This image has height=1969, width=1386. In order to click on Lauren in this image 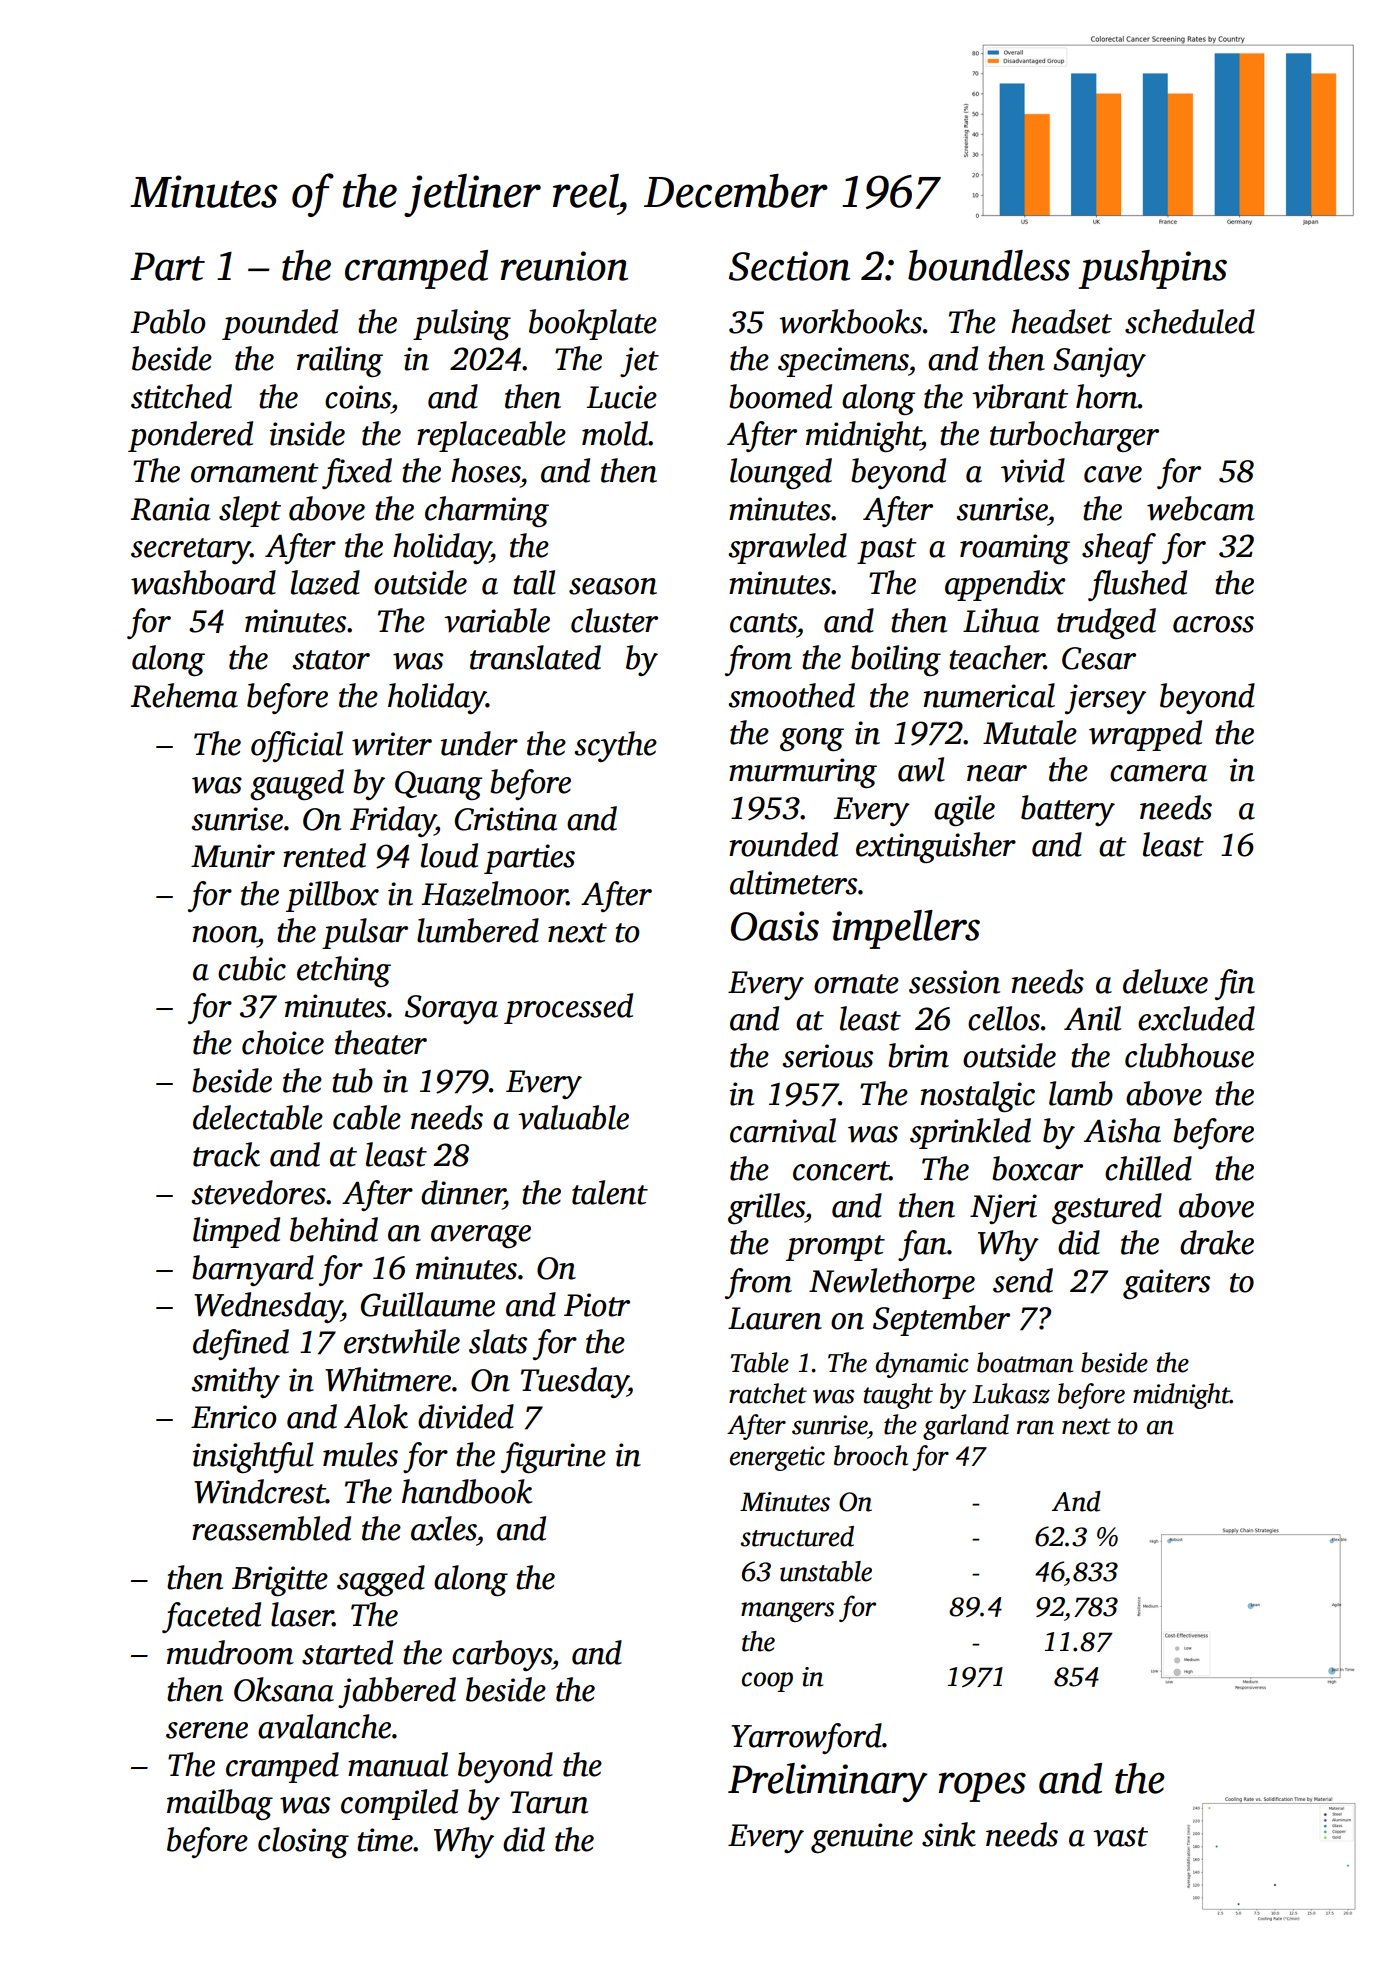, I will do `click(775, 1318)`.
